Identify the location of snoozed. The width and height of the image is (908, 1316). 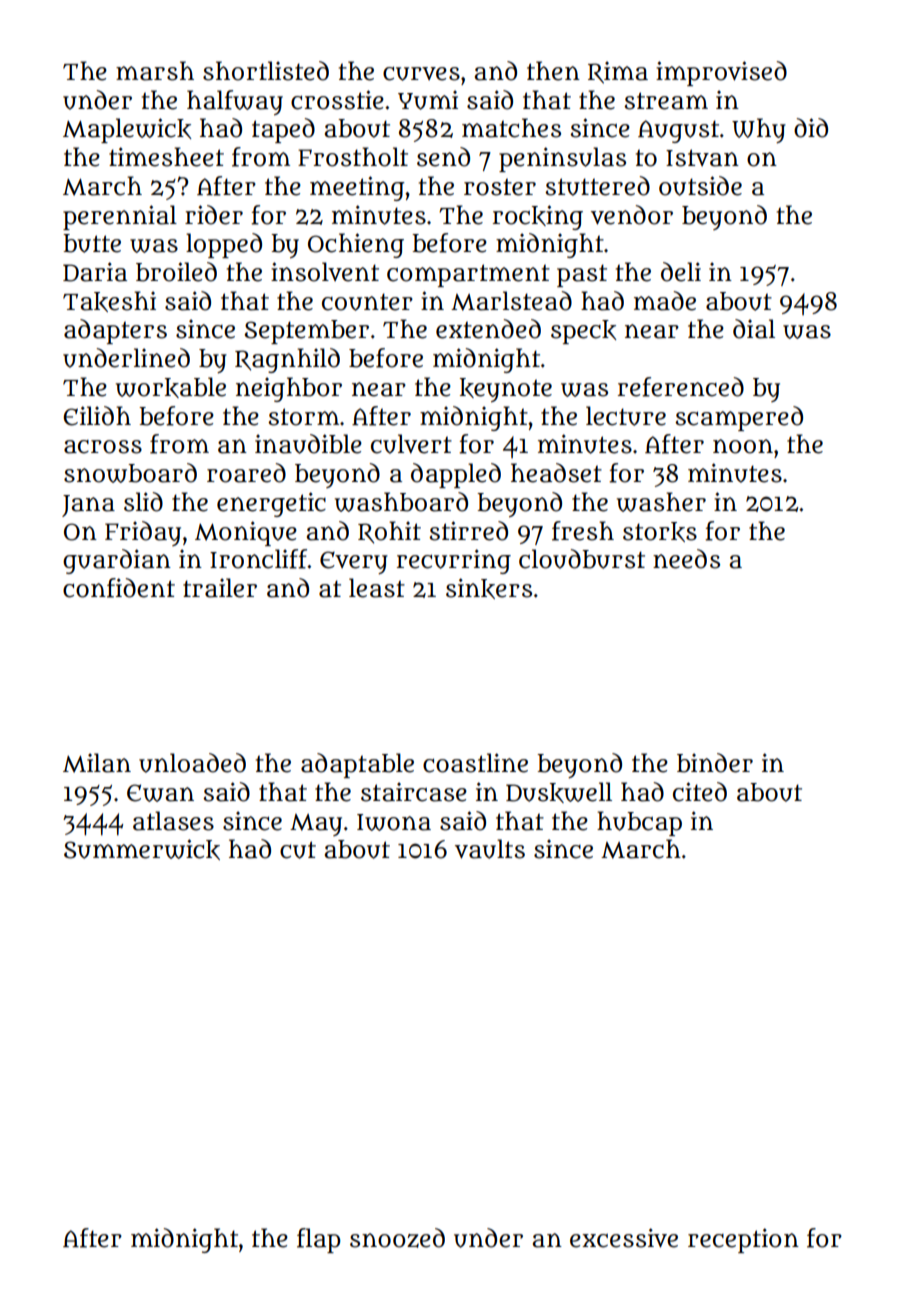
(397, 1238).
